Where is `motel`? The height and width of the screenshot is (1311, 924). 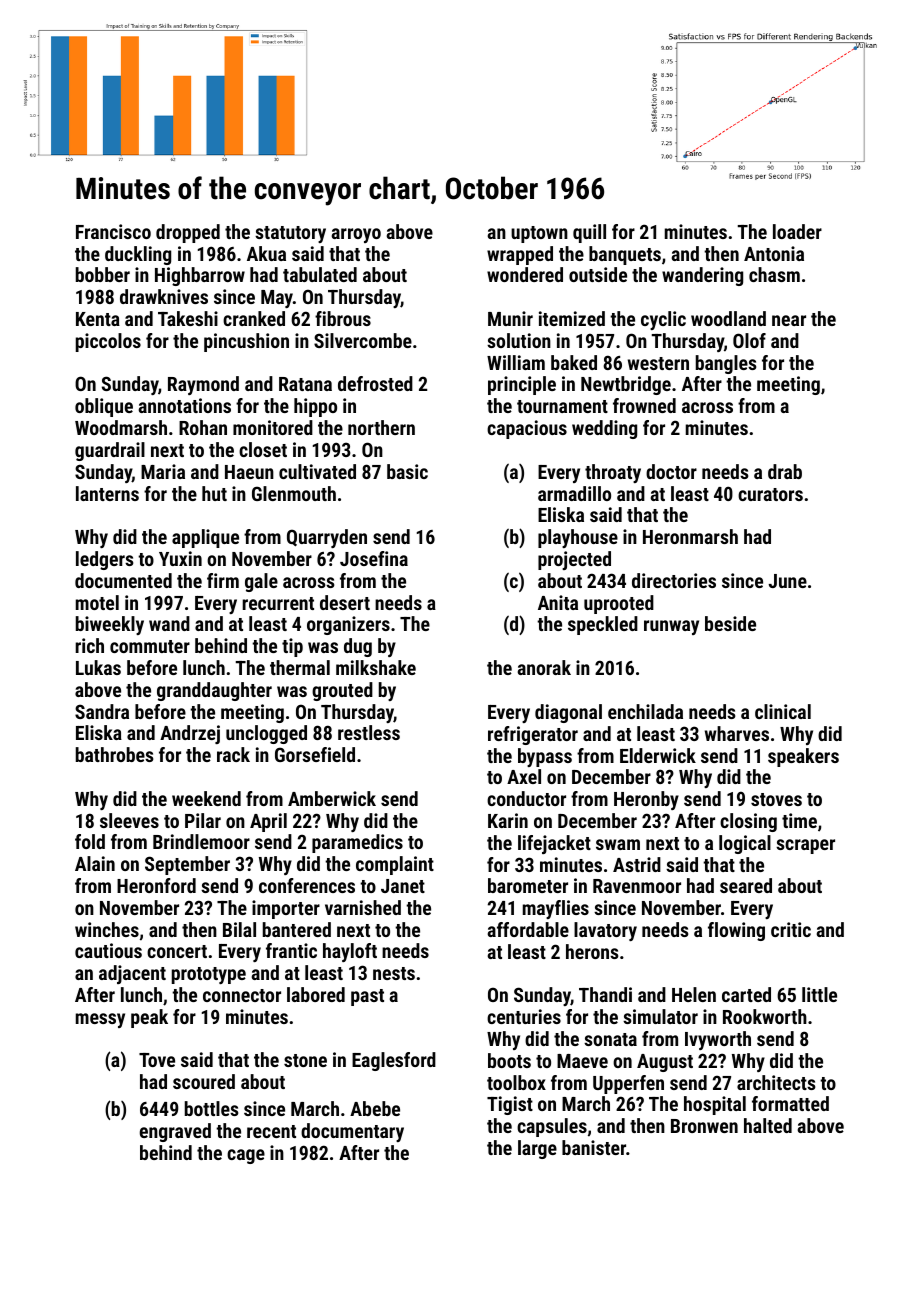 motel is located at coordinates (97, 602).
